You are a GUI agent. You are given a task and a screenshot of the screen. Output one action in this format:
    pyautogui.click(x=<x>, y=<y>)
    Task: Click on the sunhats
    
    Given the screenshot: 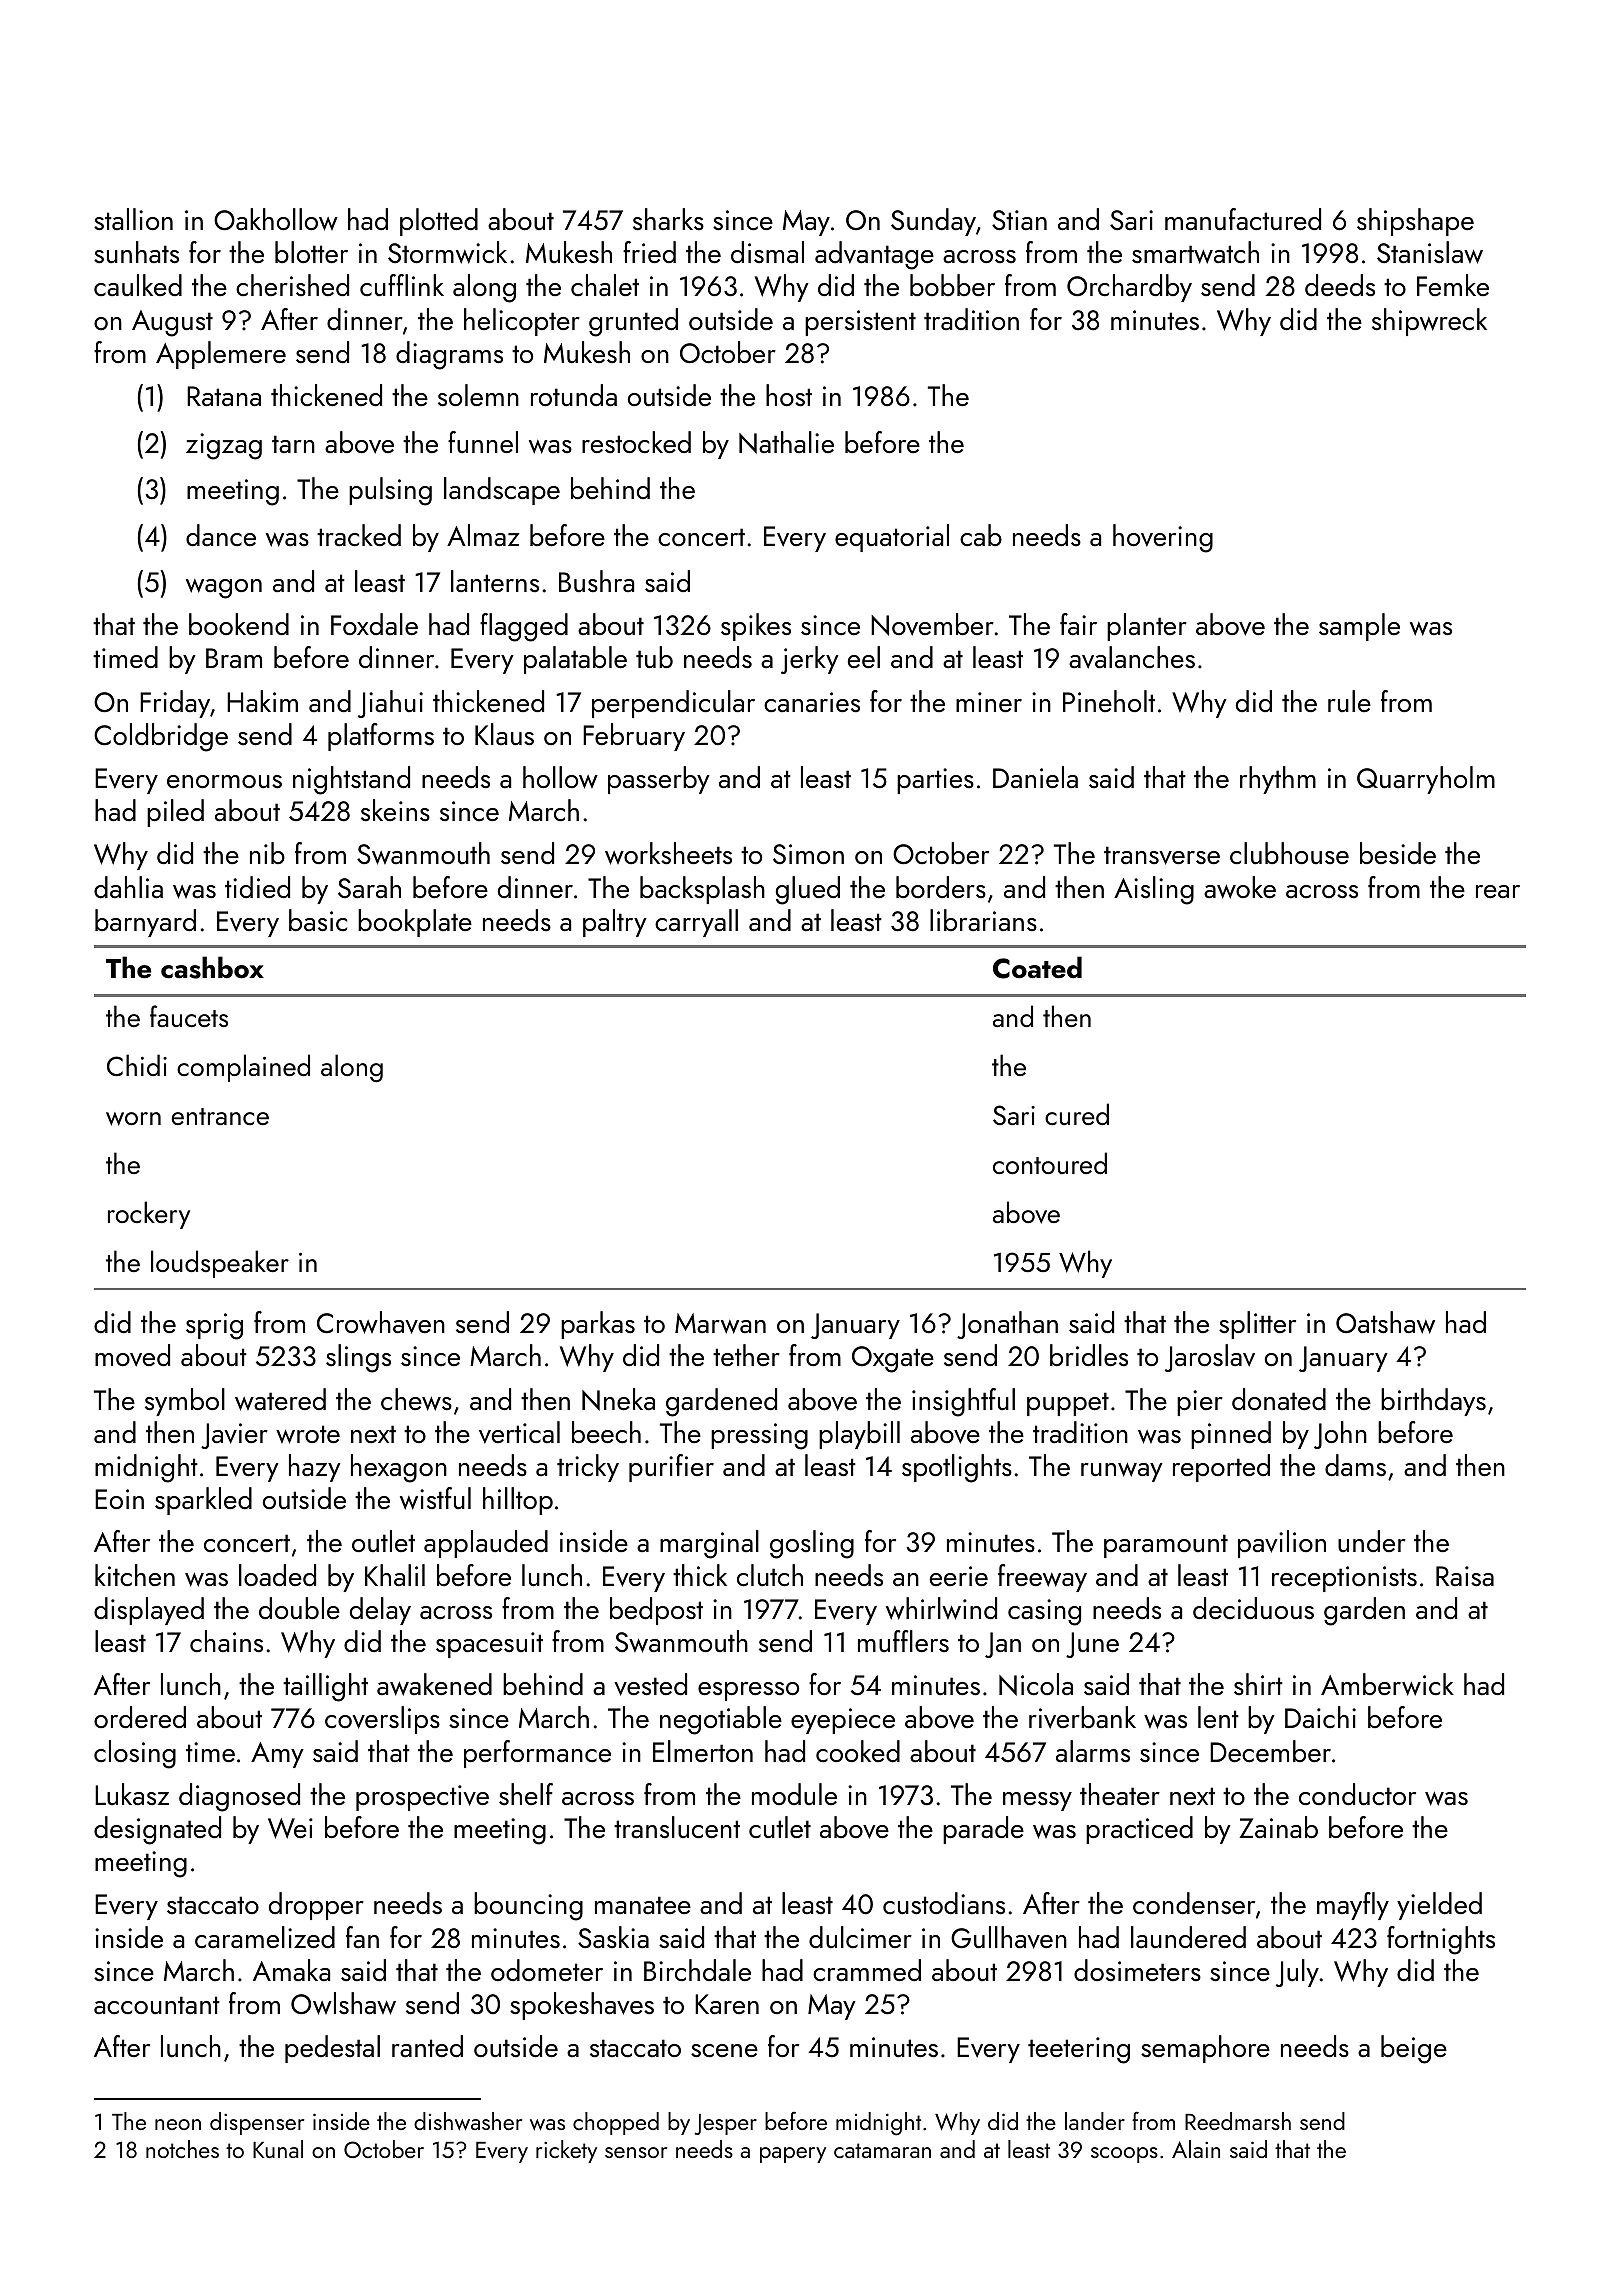 What is the action you would take?
    pyautogui.click(x=136, y=252)
